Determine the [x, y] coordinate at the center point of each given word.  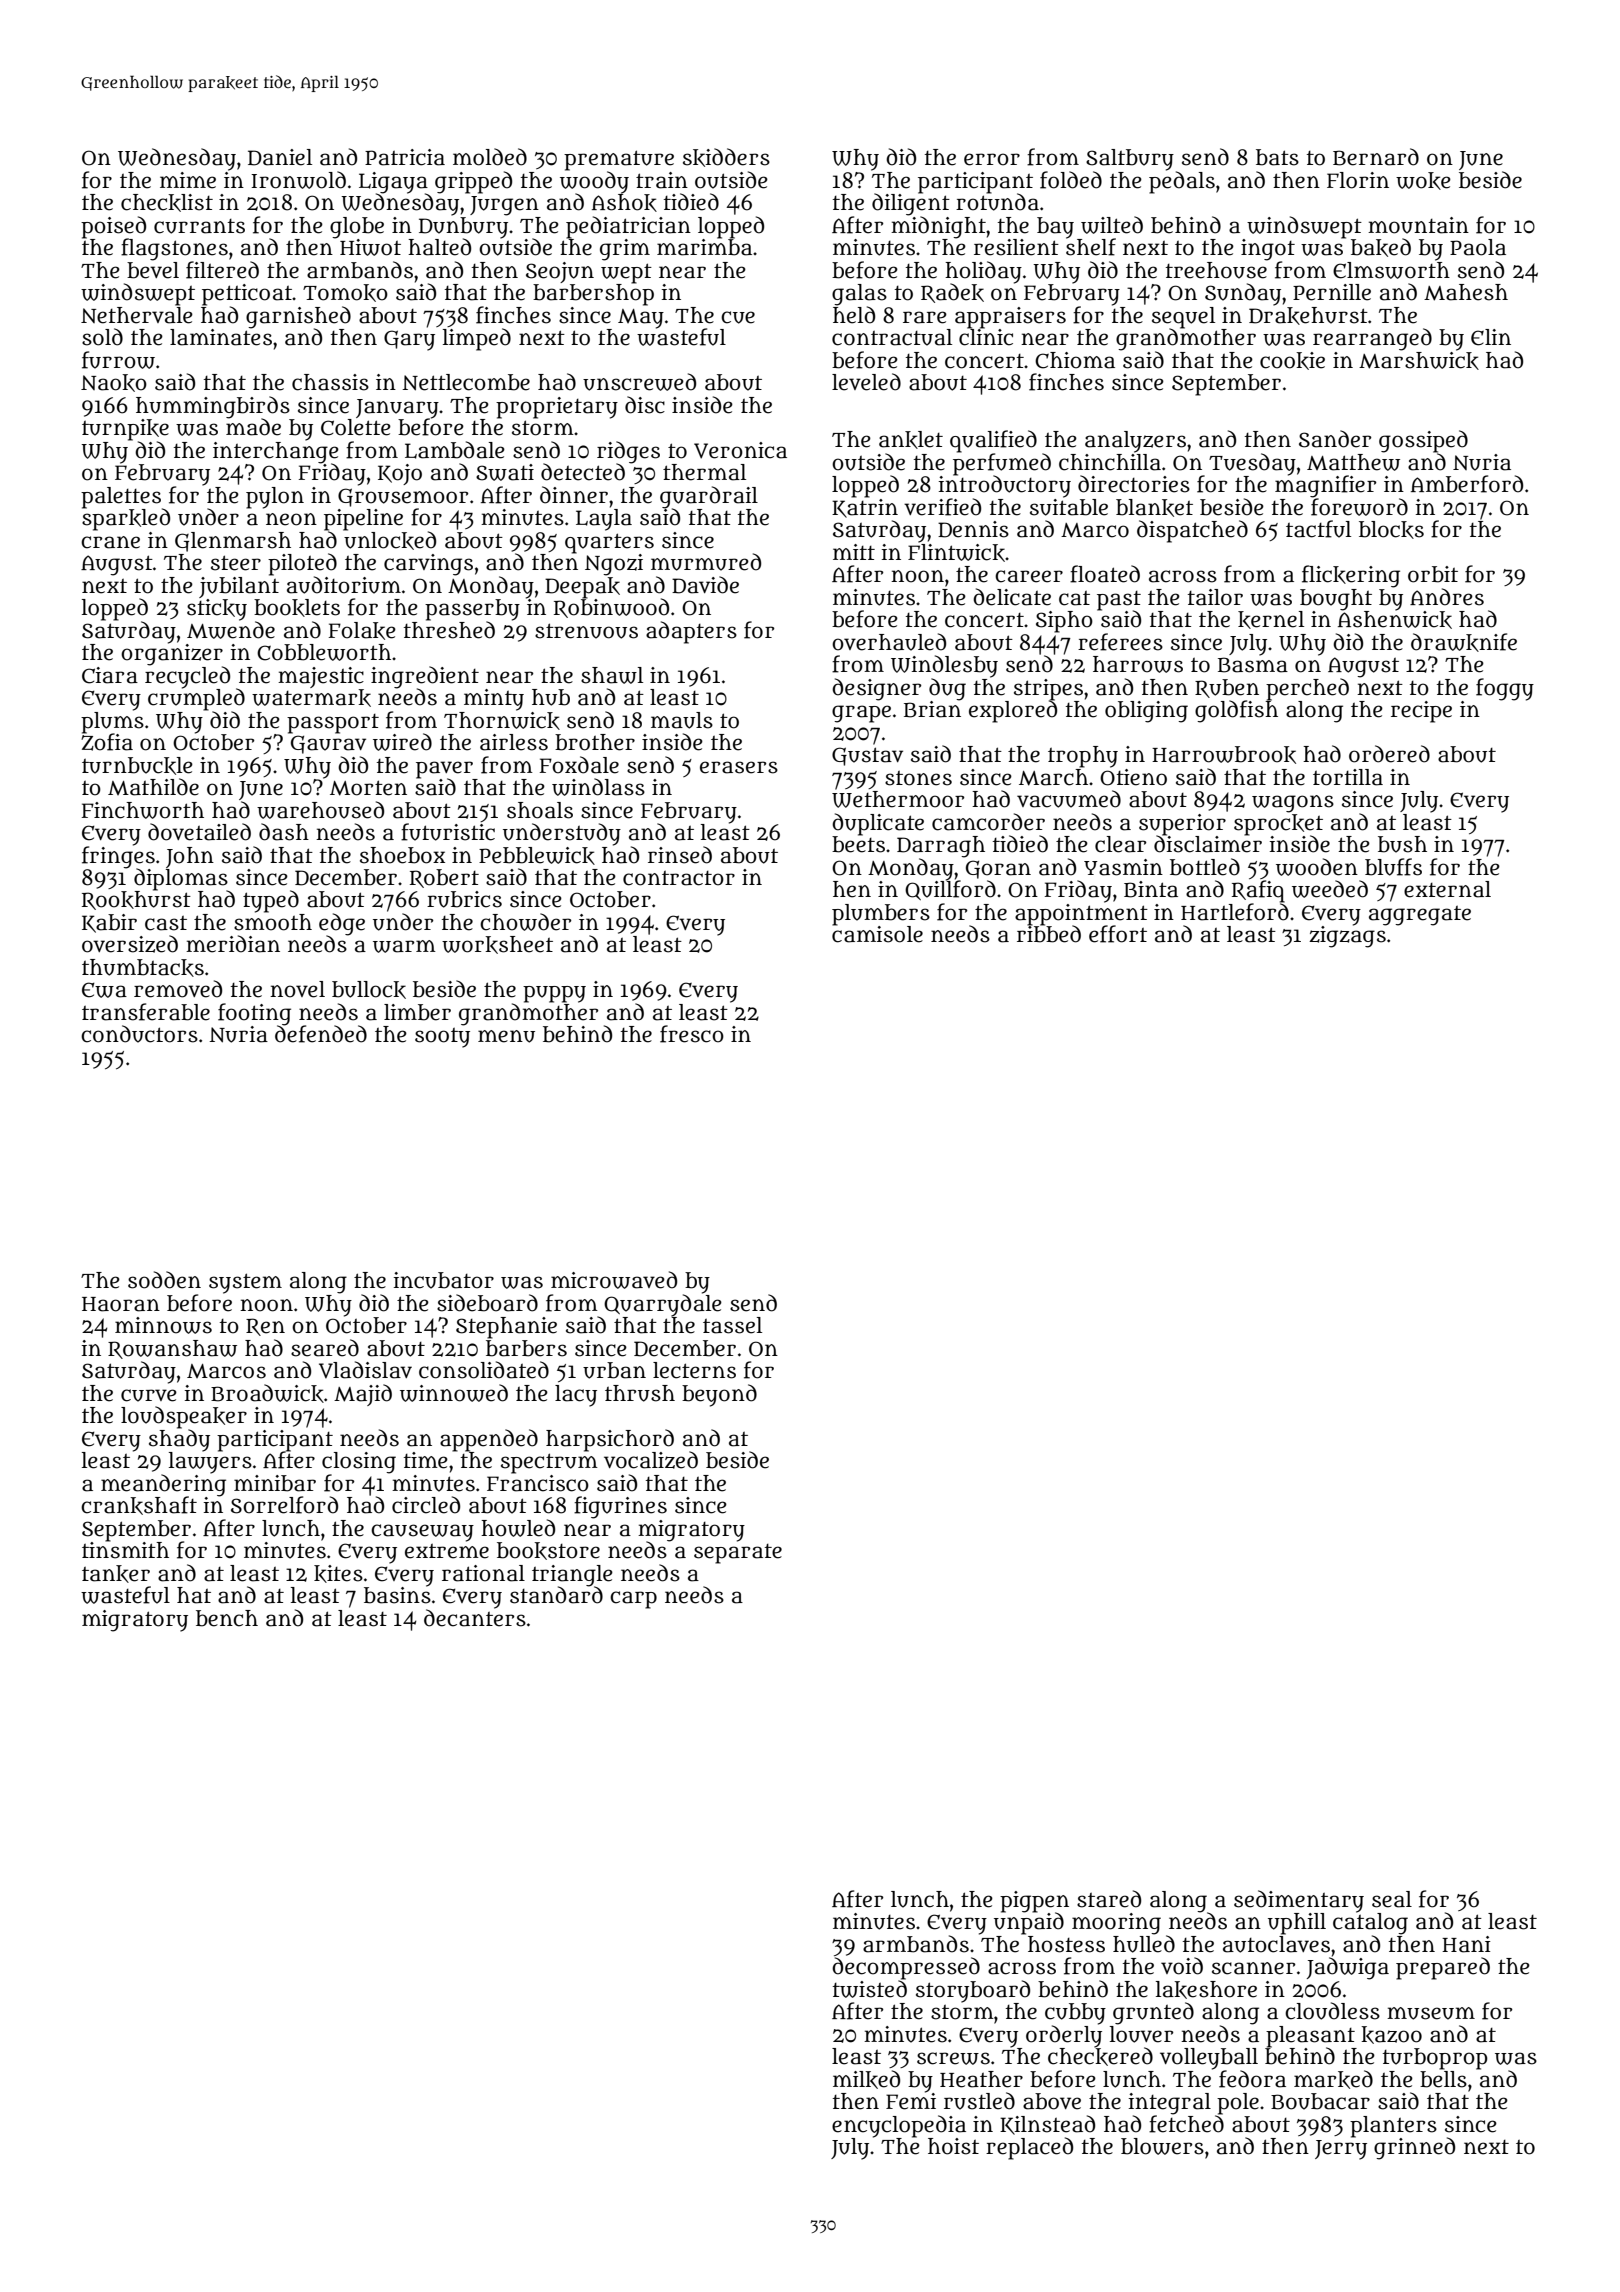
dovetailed [199, 832]
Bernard [1376, 157]
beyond [719, 1395]
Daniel [280, 157]
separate [738, 1554]
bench [227, 1618]
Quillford [950, 890]
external [1447, 889]
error [992, 159]
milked [866, 2079]
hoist [953, 2146]
